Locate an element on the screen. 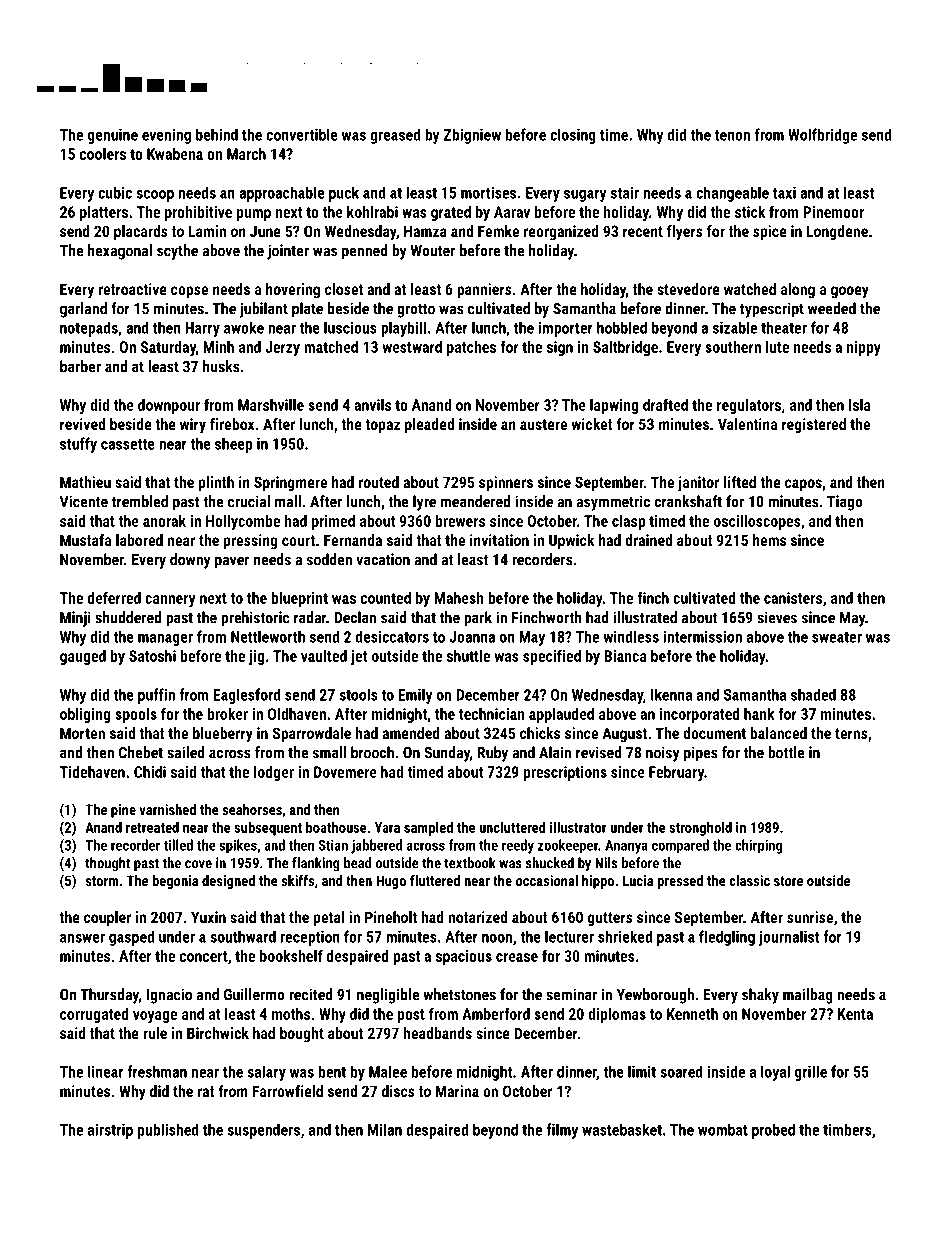 The height and width of the screenshot is (1233, 952). prescriptions is located at coordinates (565, 773).
